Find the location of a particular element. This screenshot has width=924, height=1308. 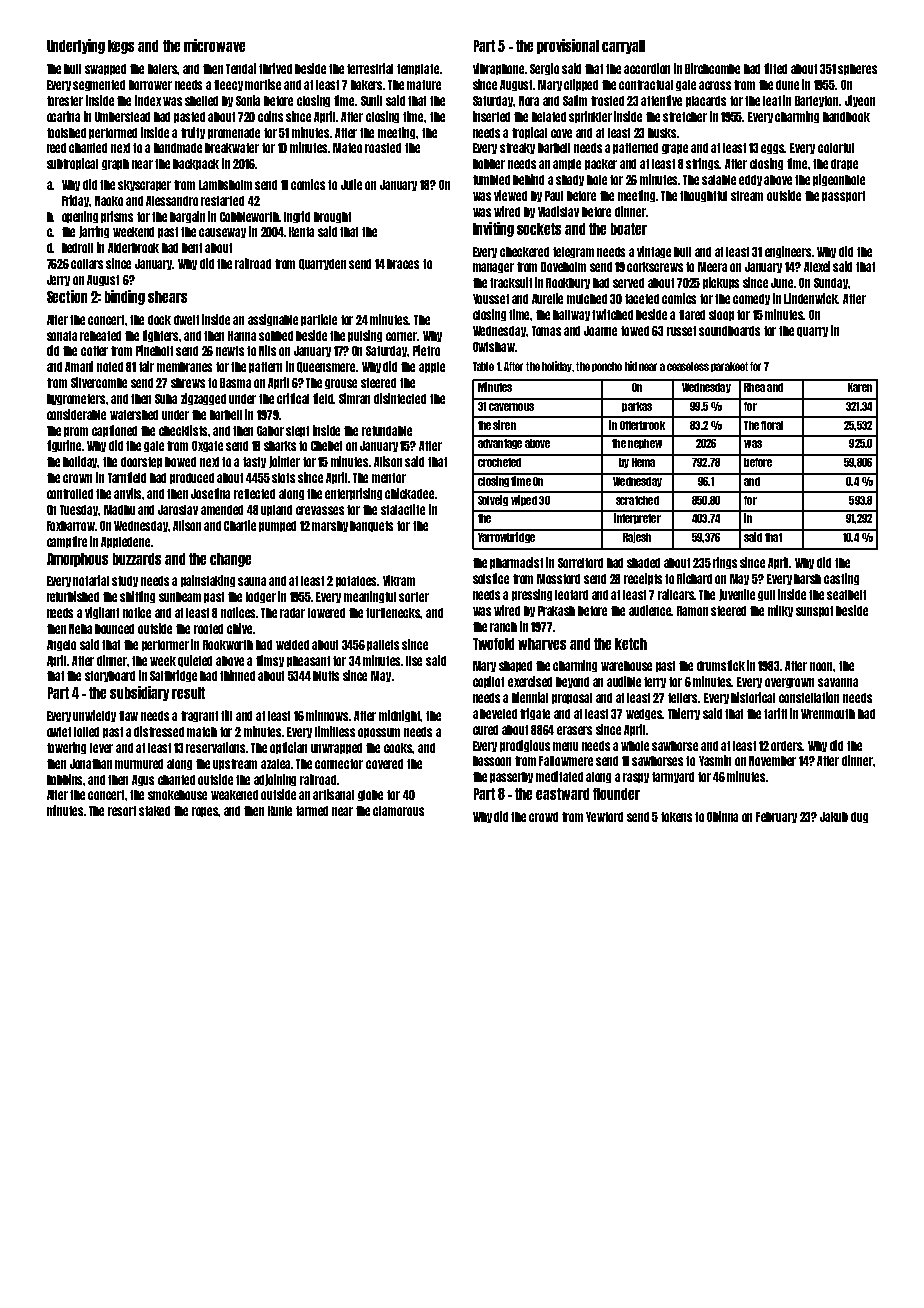

wharves is located at coordinates (542, 644).
